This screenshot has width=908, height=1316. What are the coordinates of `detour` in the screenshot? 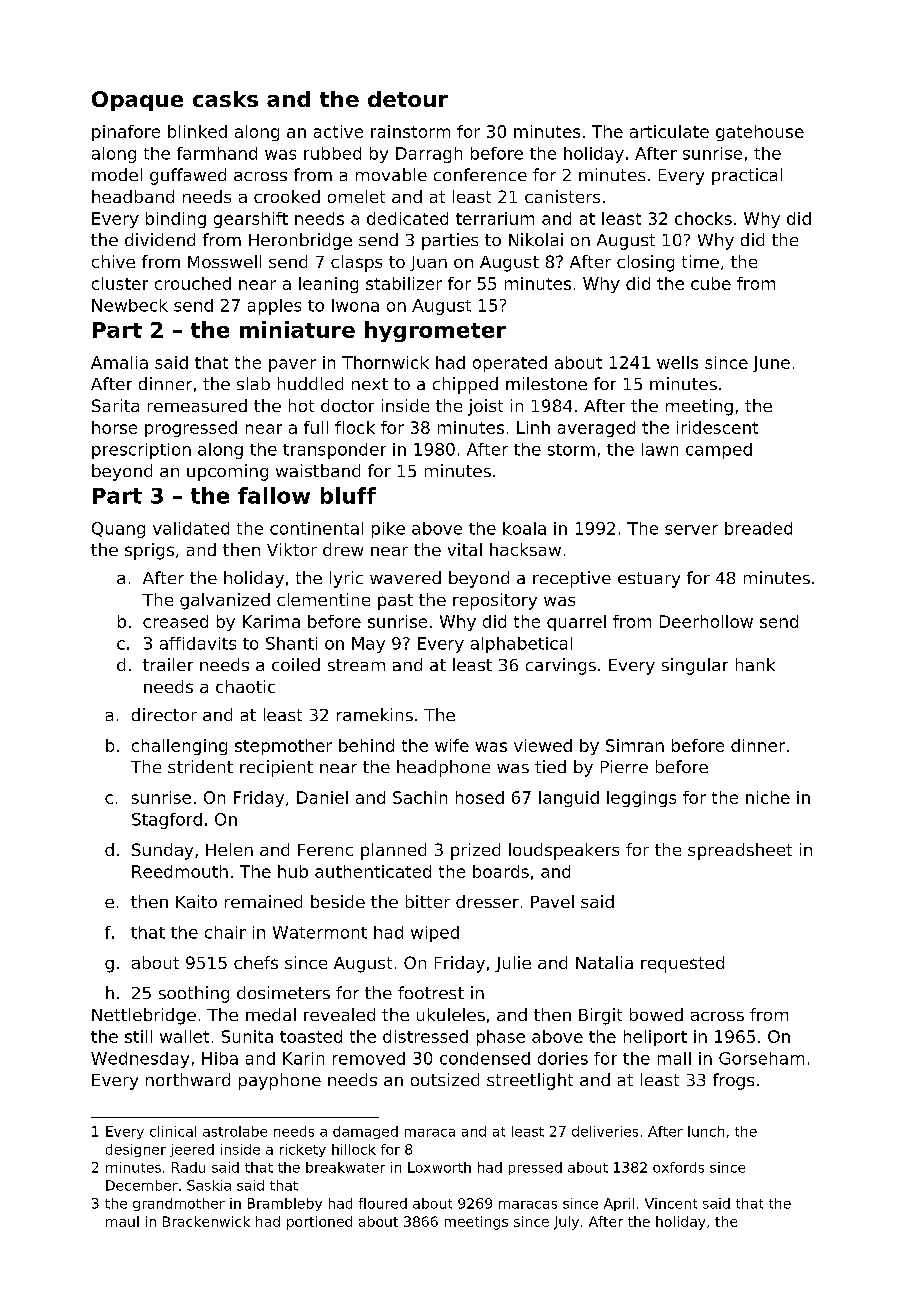 It's located at (408, 99).
